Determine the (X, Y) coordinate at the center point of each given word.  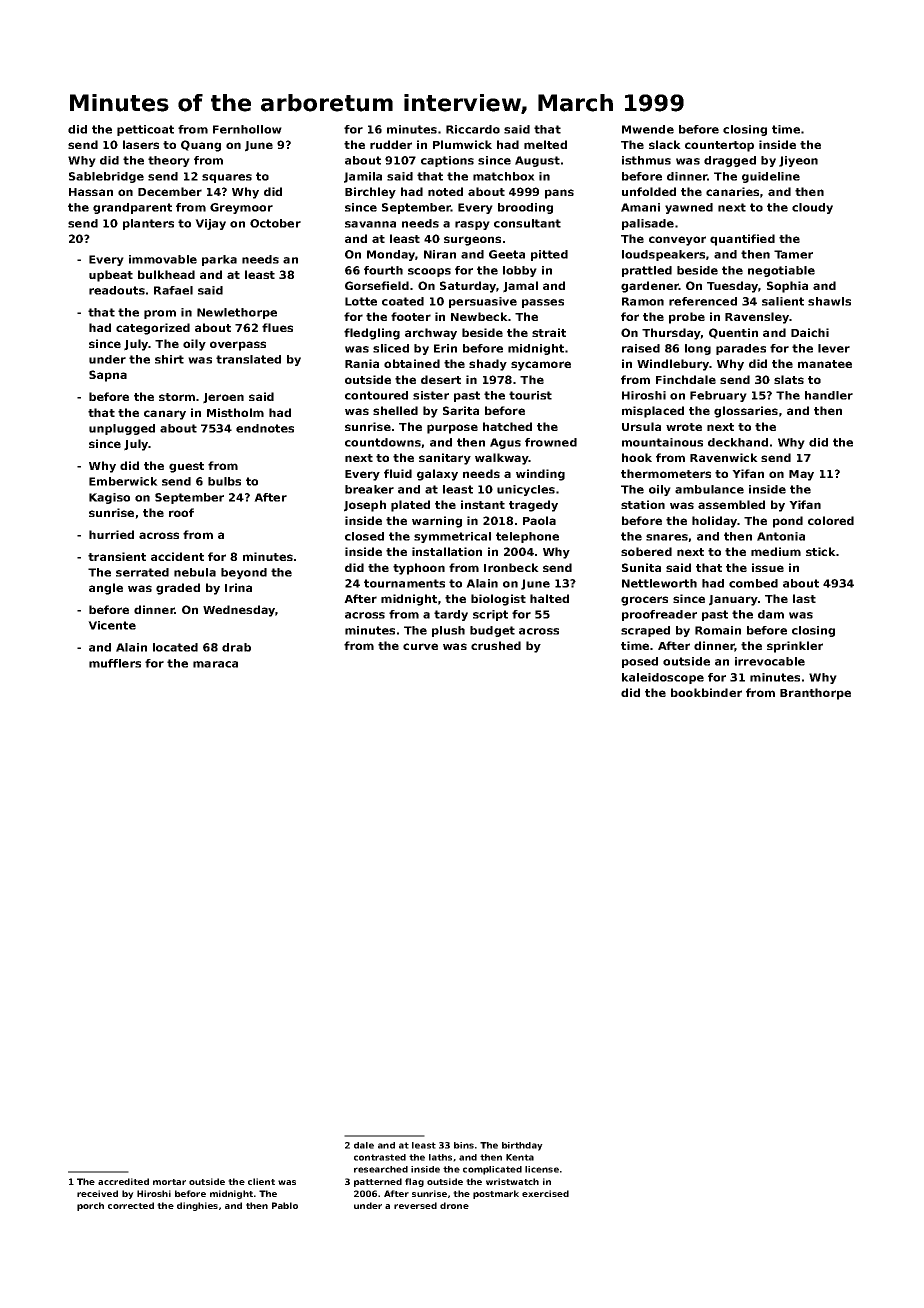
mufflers (115, 663)
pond (788, 522)
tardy (451, 615)
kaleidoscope (663, 678)
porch (90, 1206)
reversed (415, 1205)
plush (448, 631)
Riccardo (473, 129)
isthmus (646, 160)
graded (178, 589)
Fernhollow (247, 129)
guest (186, 467)
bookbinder (706, 692)
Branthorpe (815, 694)
